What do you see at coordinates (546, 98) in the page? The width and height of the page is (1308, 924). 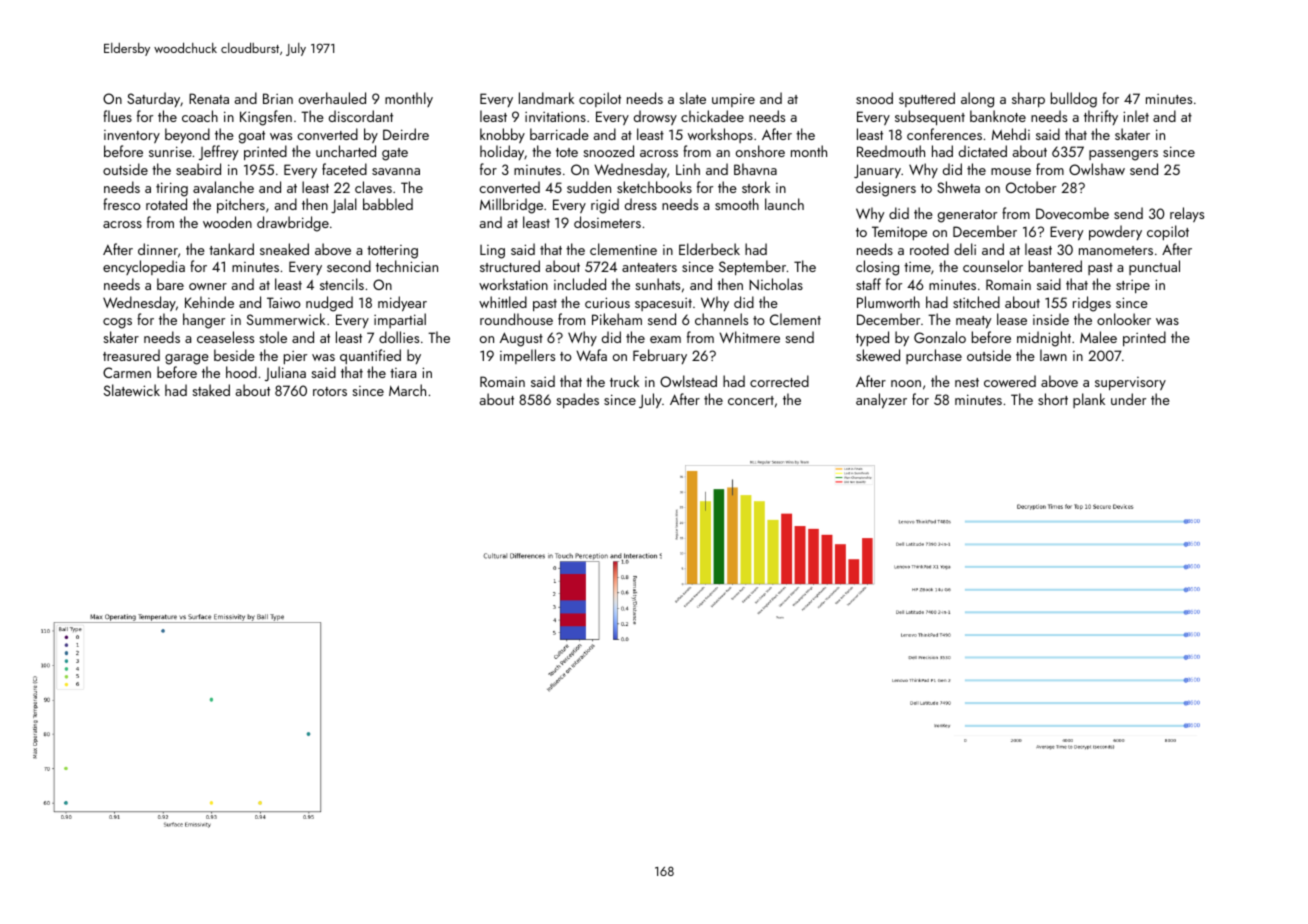 I see `landmark` at bounding box center [546, 98].
